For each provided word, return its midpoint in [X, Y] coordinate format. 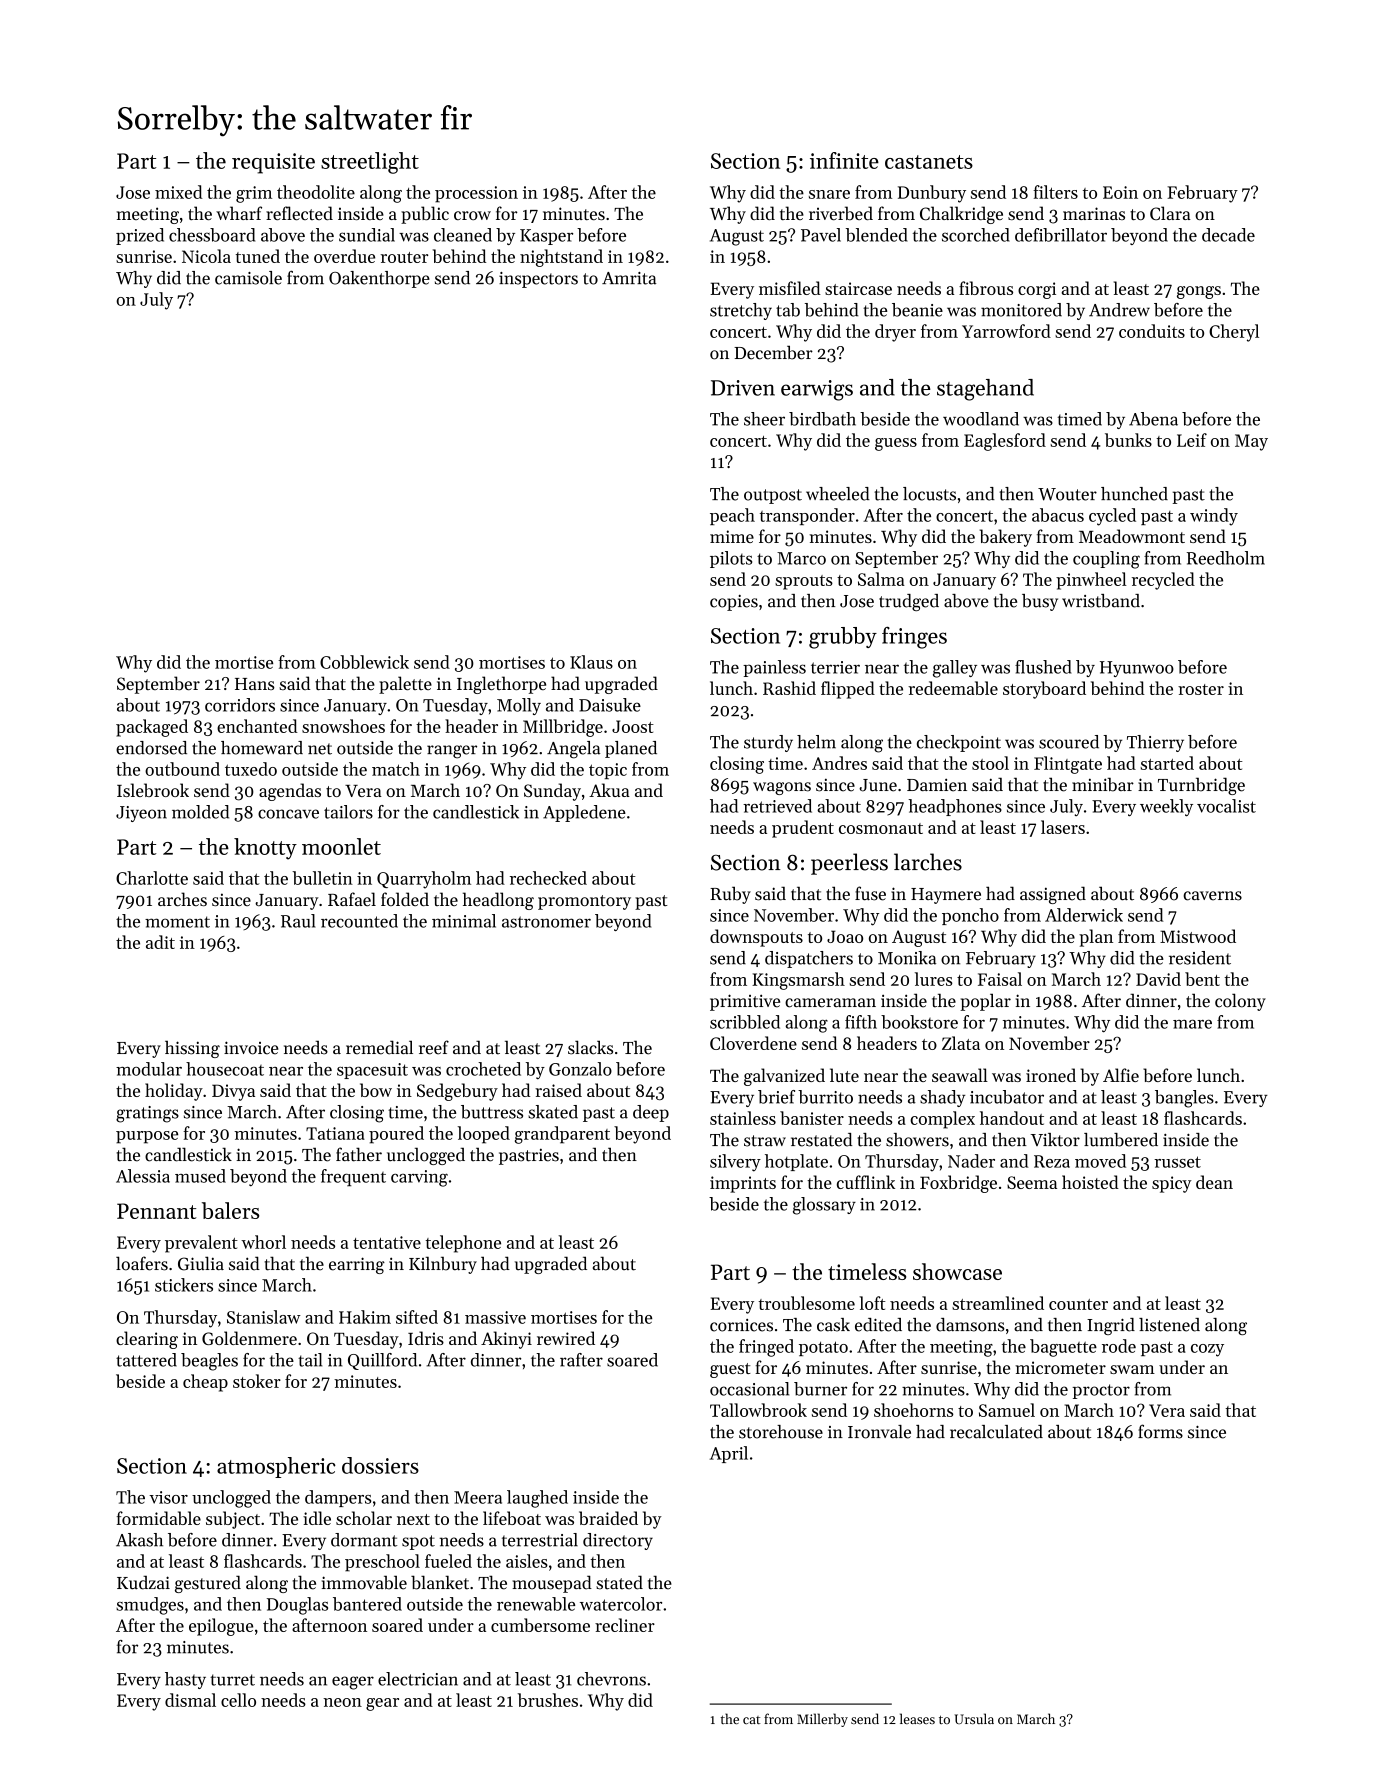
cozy [1207, 1350]
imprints [743, 1184]
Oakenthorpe [379, 279]
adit [160, 942]
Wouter [1067, 494]
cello [238, 1700]
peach [732, 516]
